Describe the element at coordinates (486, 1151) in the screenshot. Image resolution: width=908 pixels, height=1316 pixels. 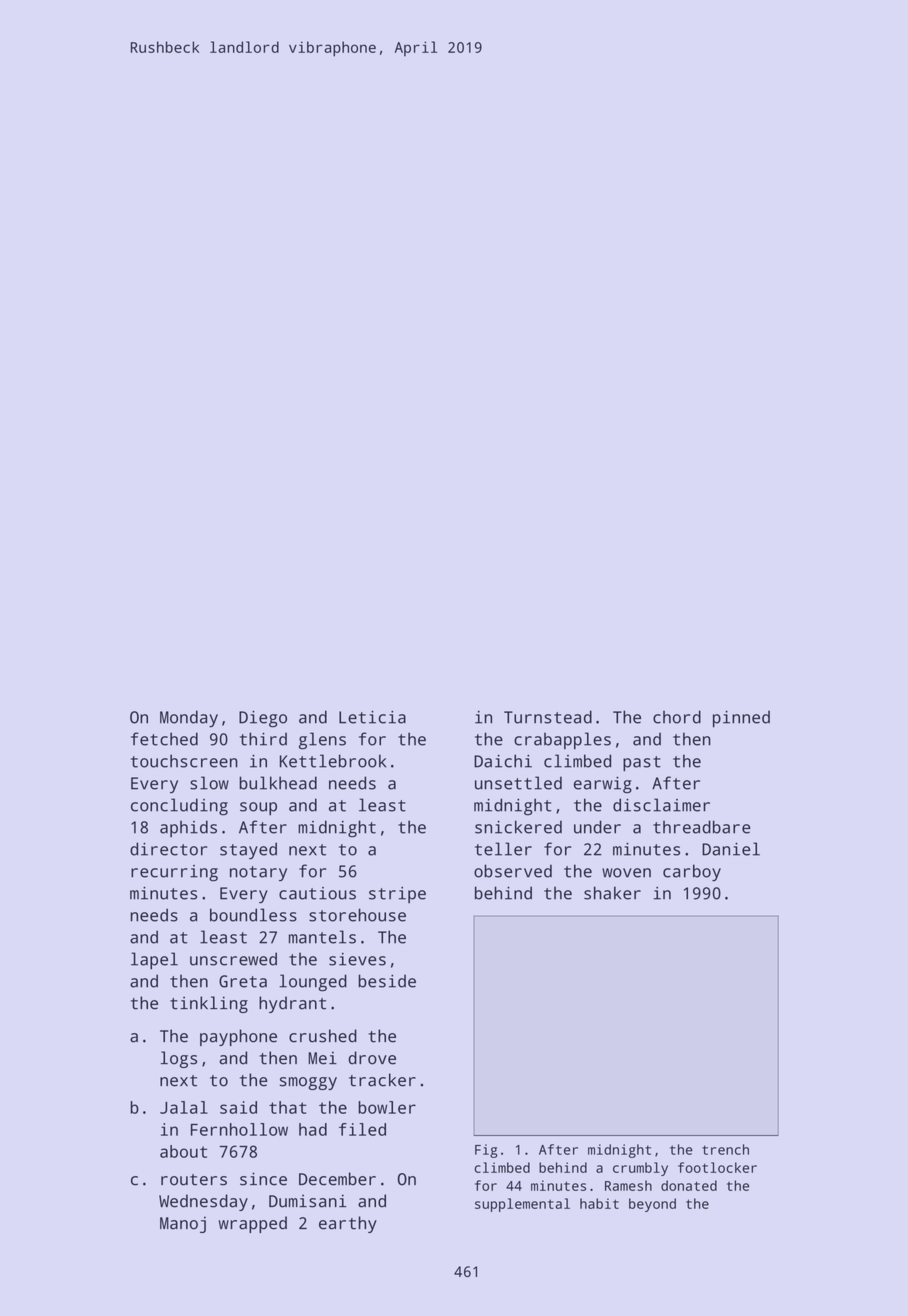
I see `Fig` at that location.
